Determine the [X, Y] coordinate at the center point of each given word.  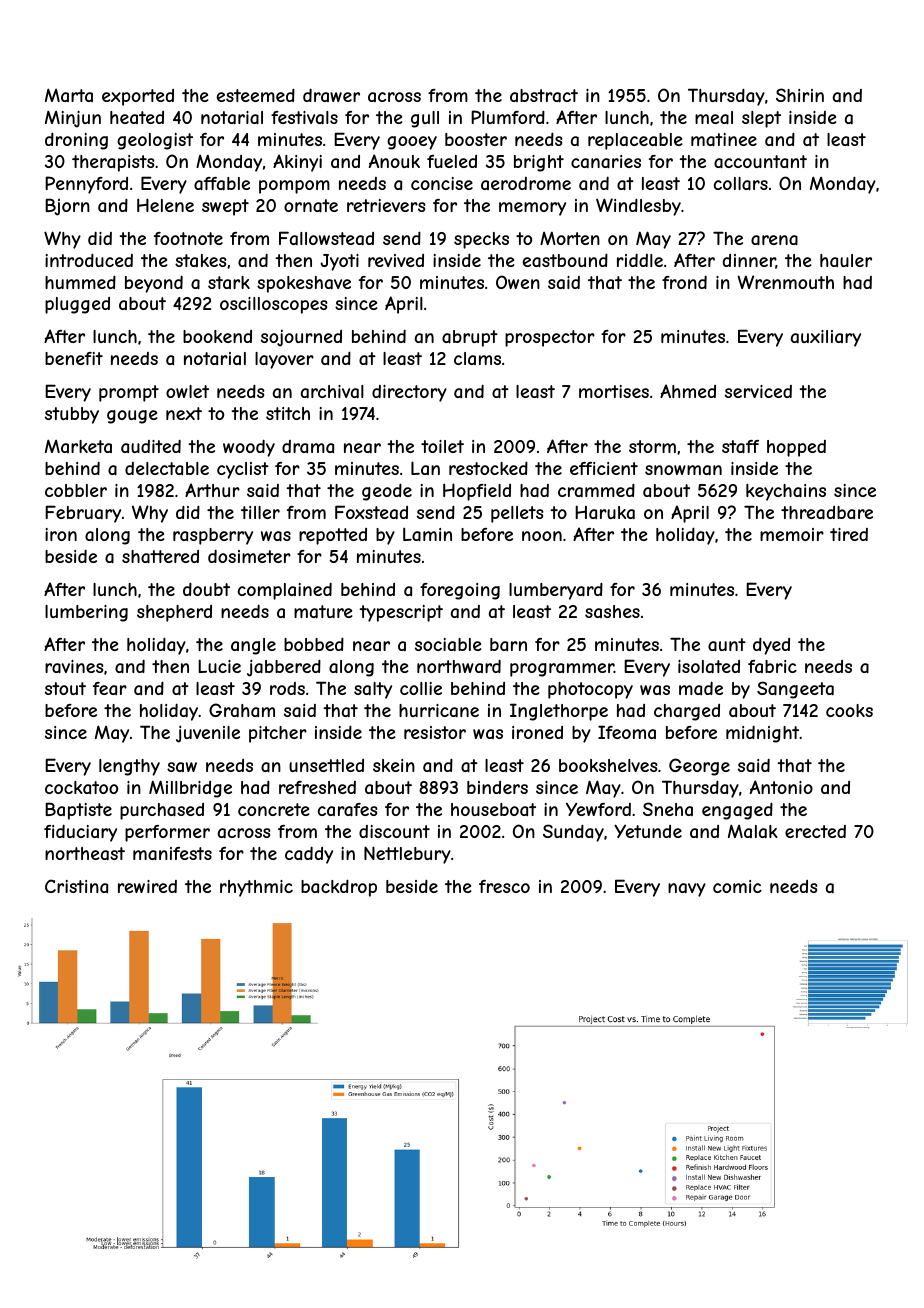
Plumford [508, 117]
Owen [518, 282]
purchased [162, 811]
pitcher [278, 734]
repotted [333, 536]
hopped [796, 448]
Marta [69, 95]
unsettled [326, 765]
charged [687, 712]
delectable [167, 468]
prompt [129, 393]
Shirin [800, 95]
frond [684, 282]
